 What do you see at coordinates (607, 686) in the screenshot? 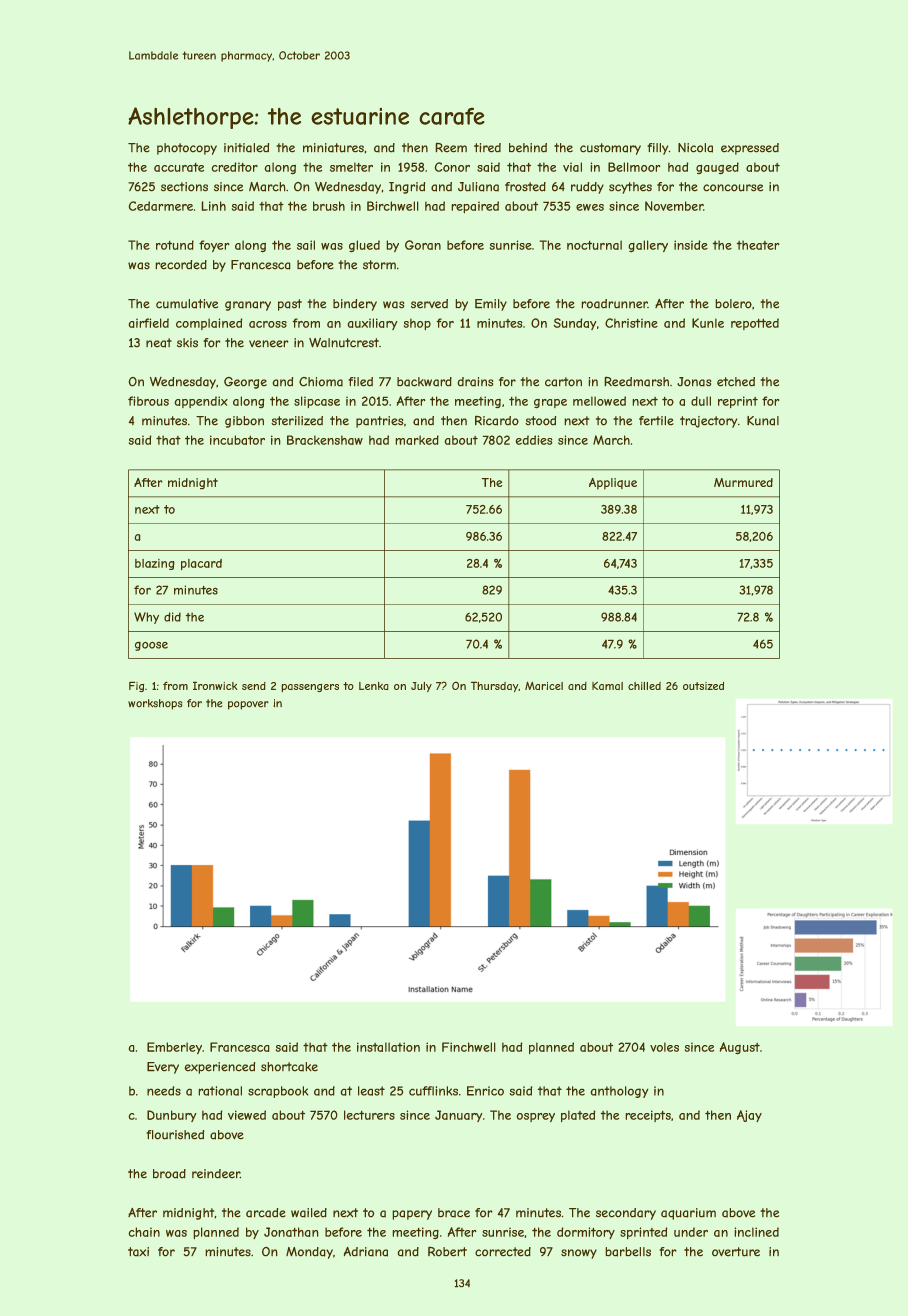
I see `Kamal` at bounding box center [607, 686].
